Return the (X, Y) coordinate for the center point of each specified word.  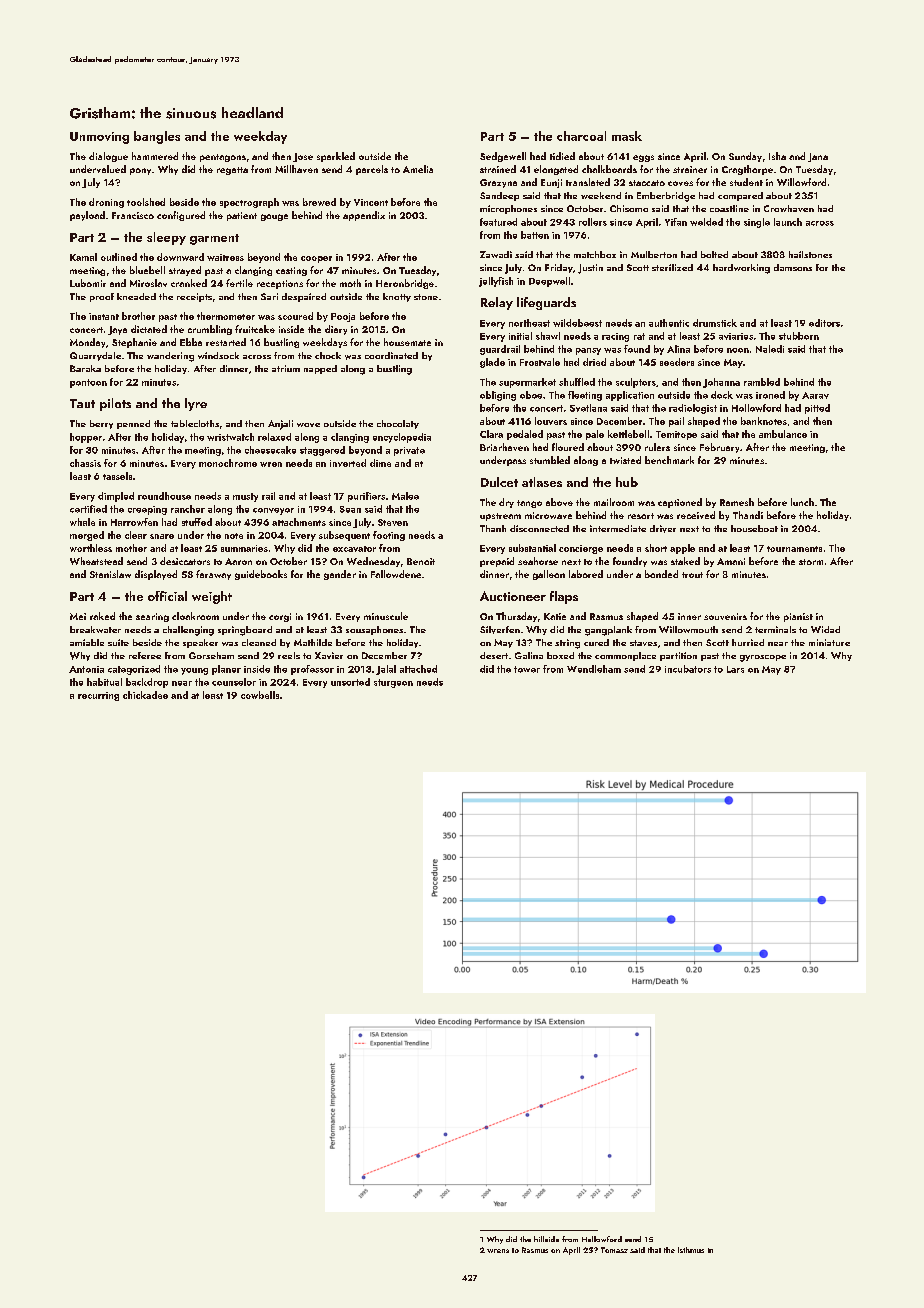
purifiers (366, 497)
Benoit (421, 561)
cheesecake (270, 450)
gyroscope (763, 658)
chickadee (145, 695)
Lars (735, 669)
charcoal (581, 136)
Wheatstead (96, 561)
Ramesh (737, 502)
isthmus (691, 1250)
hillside (546, 1239)
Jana (818, 157)
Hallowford (602, 1239)
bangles (157, 137)
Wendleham (594, 669)
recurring (98, 696)
